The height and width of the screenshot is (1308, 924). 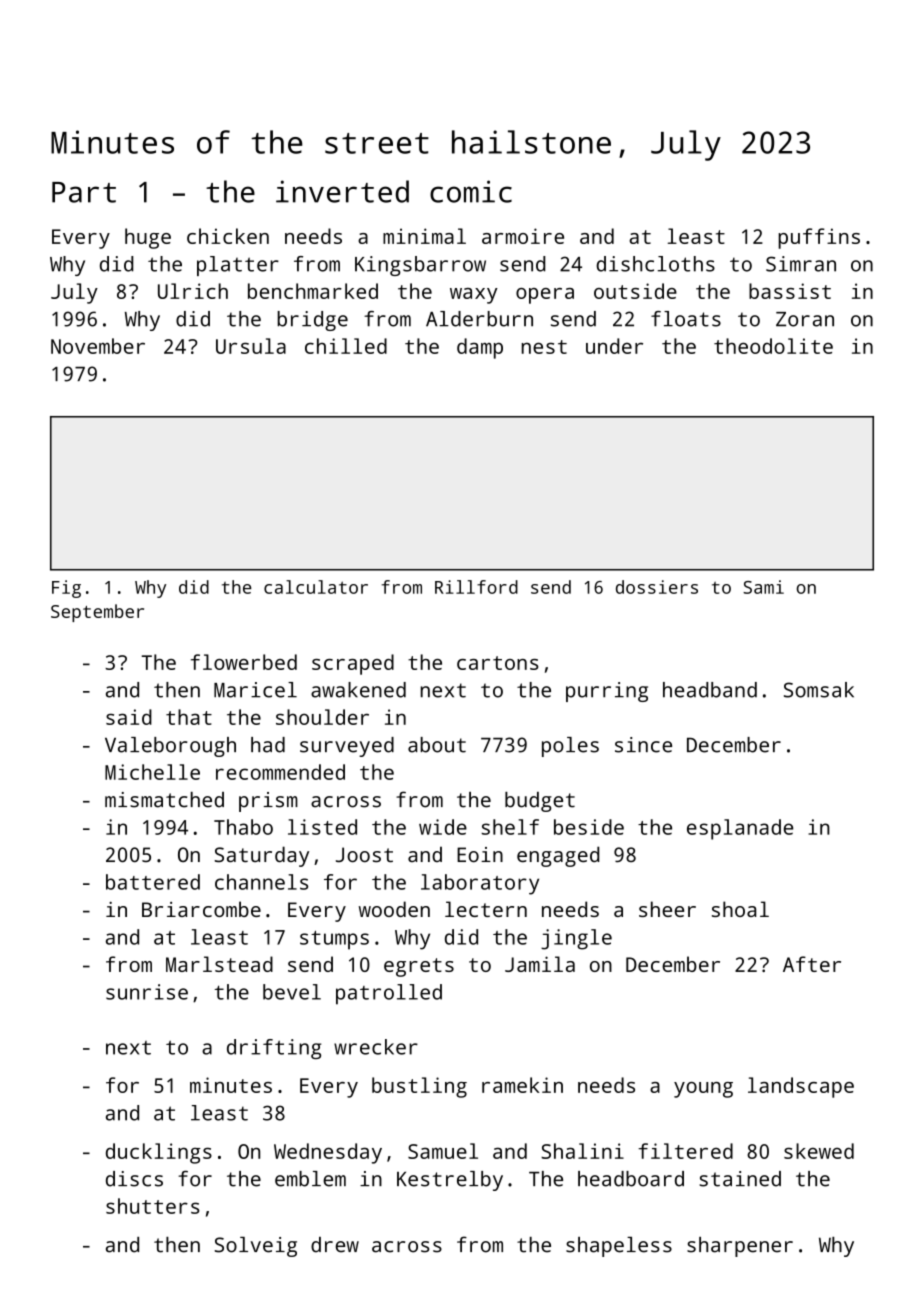 What do you see at coordinates (619, 1247) in the screenshot?
I see `shapeless` at bounding box center [619, 1247].
